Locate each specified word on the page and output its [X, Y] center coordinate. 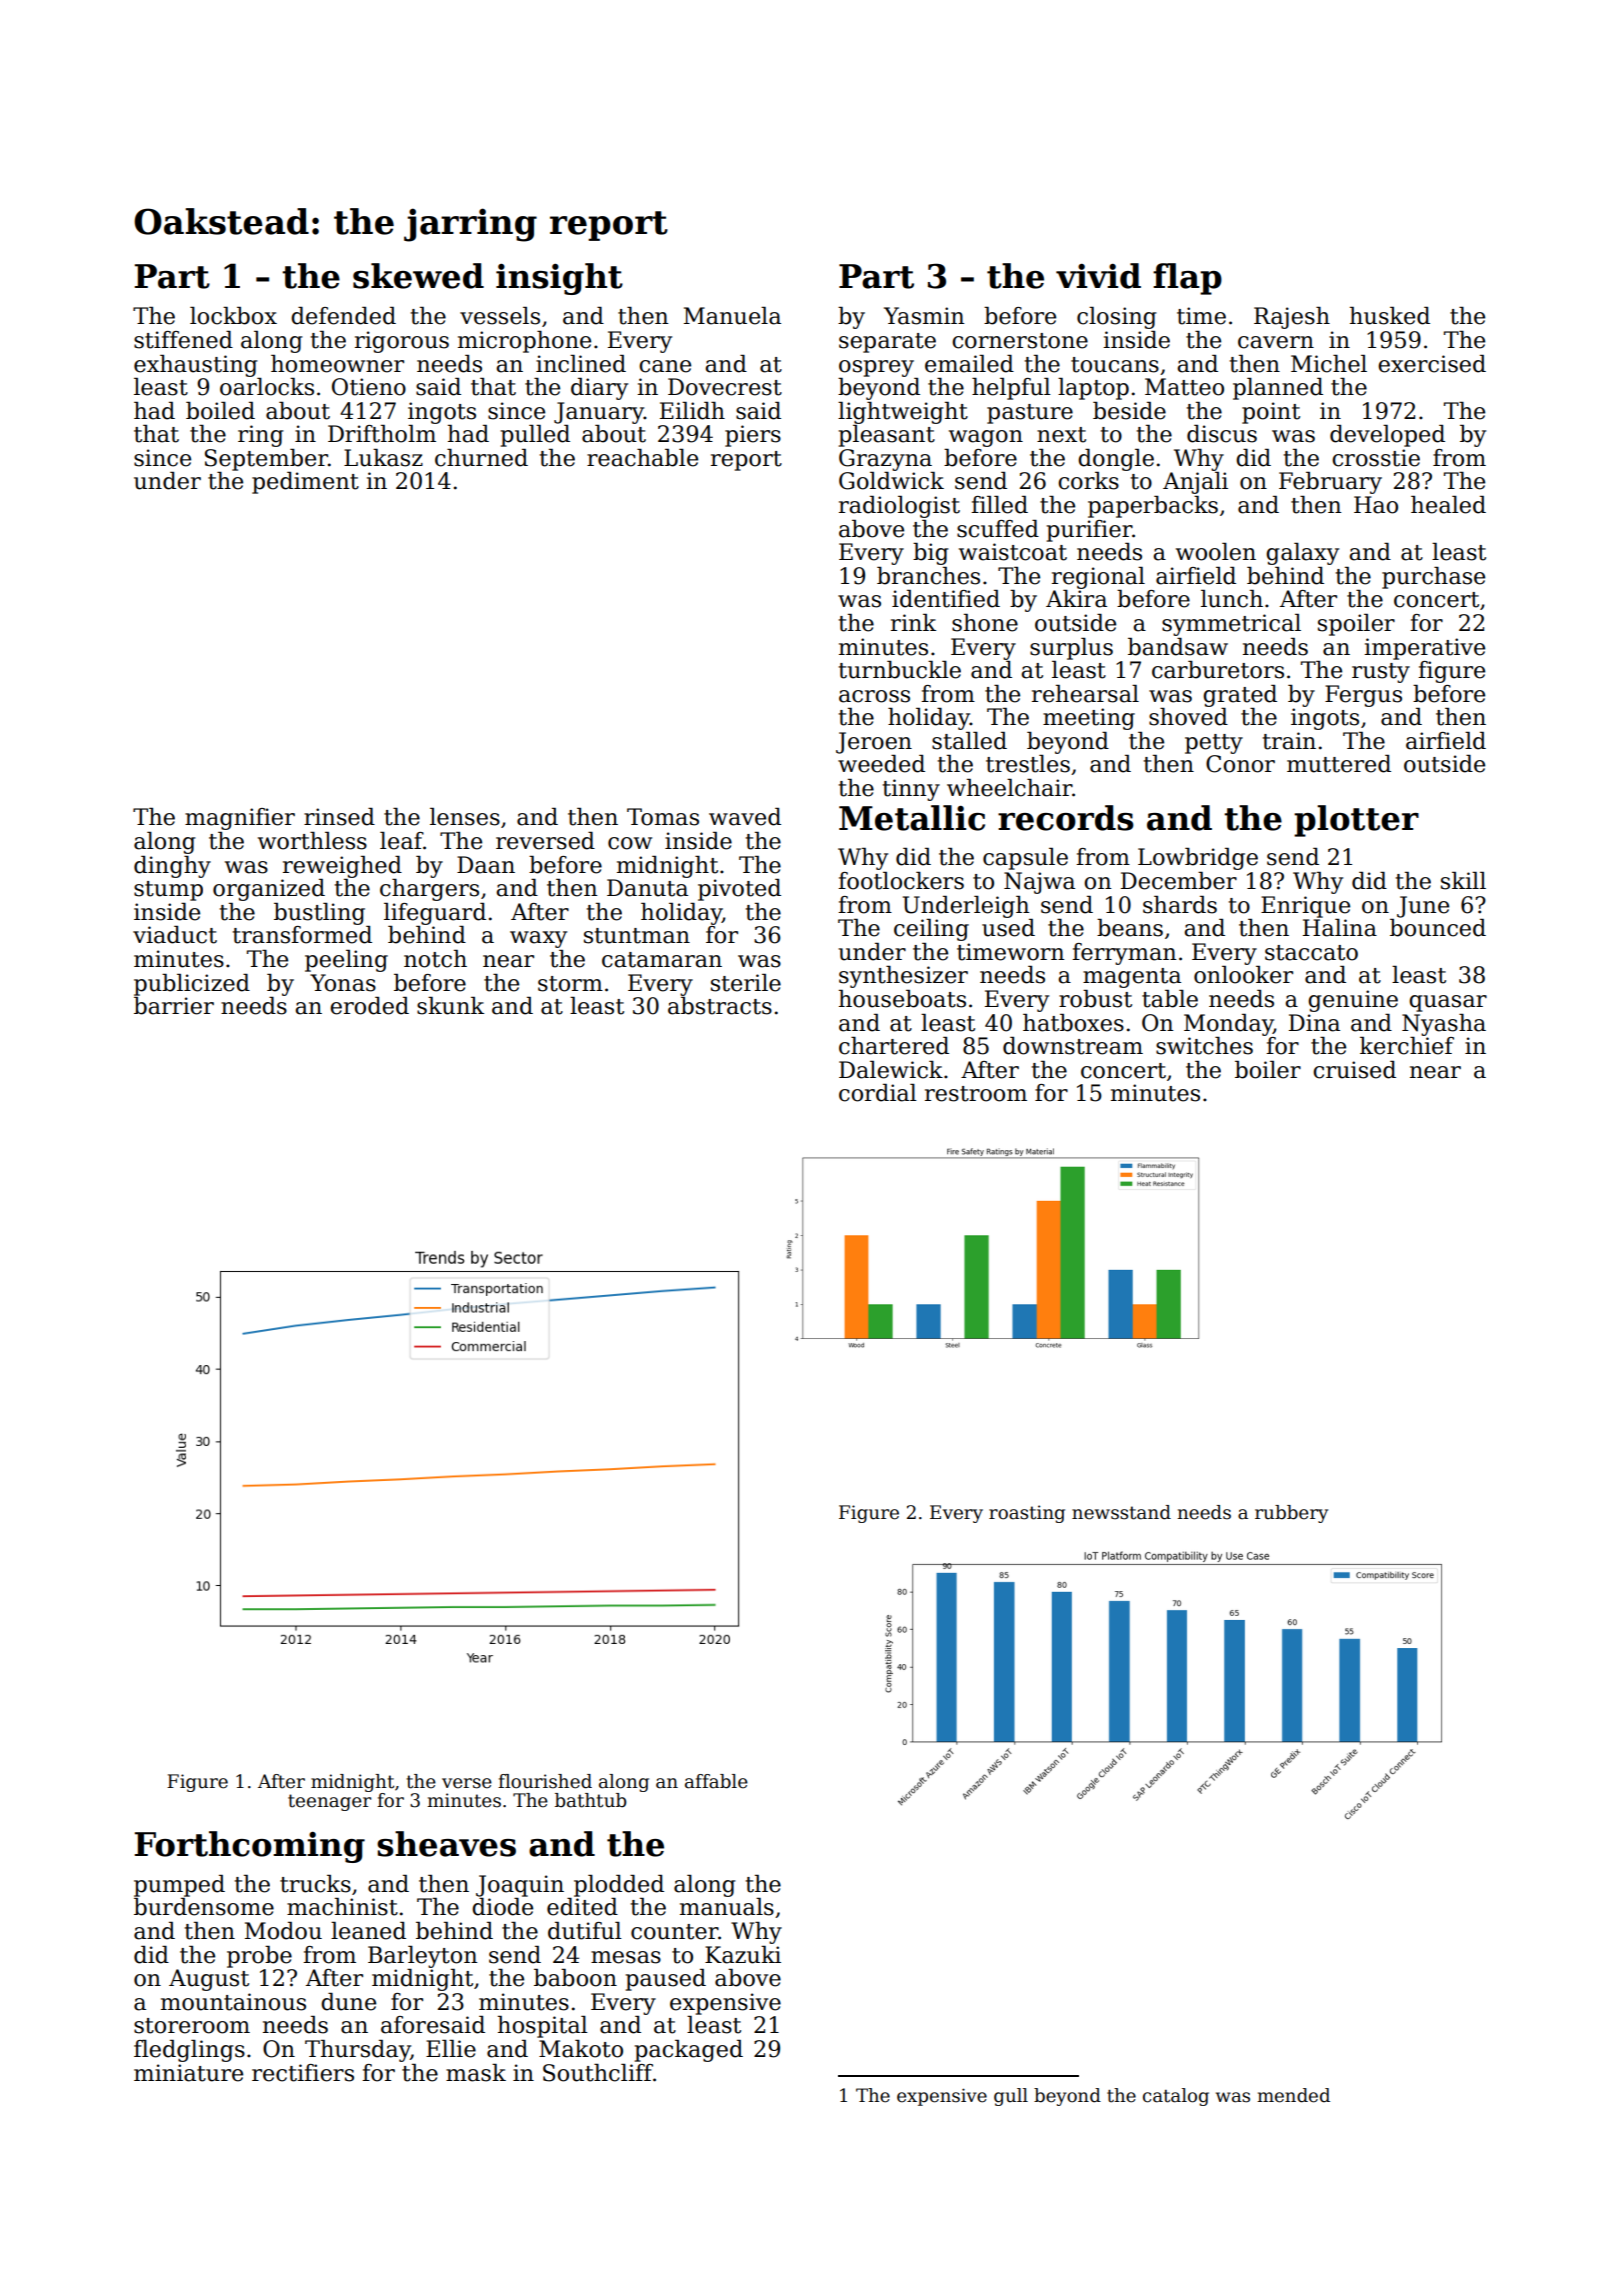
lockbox [233, 316]
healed [1448, 505]
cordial [878, 1093]
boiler [1268, 1070]
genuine [1353, 1001]
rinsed [339, 817]
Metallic [912, 818]
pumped [179, 1886]
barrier [174, 1006]
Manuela [732, 316]
